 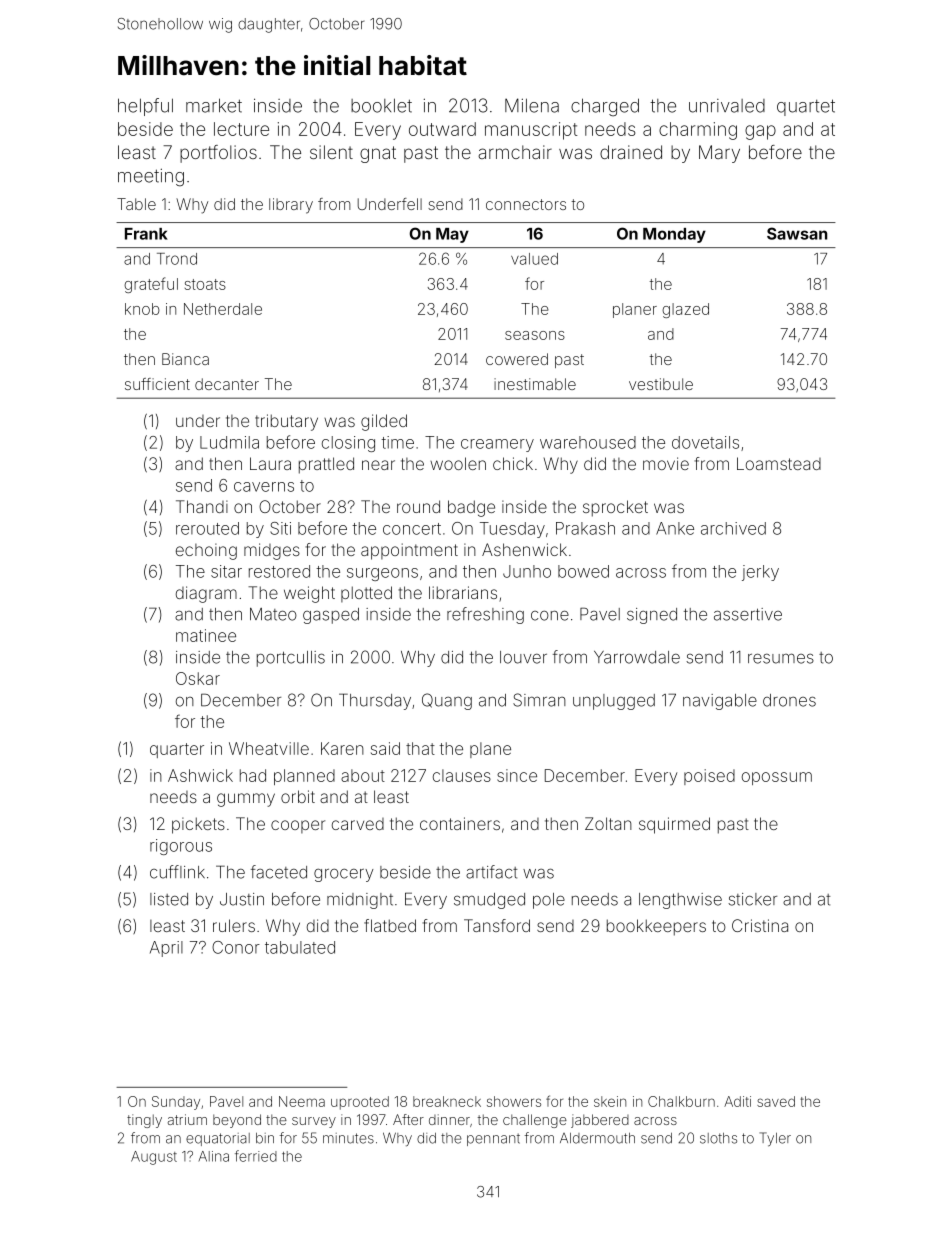 I want to click on helpful, so click(x=145, y=107).
